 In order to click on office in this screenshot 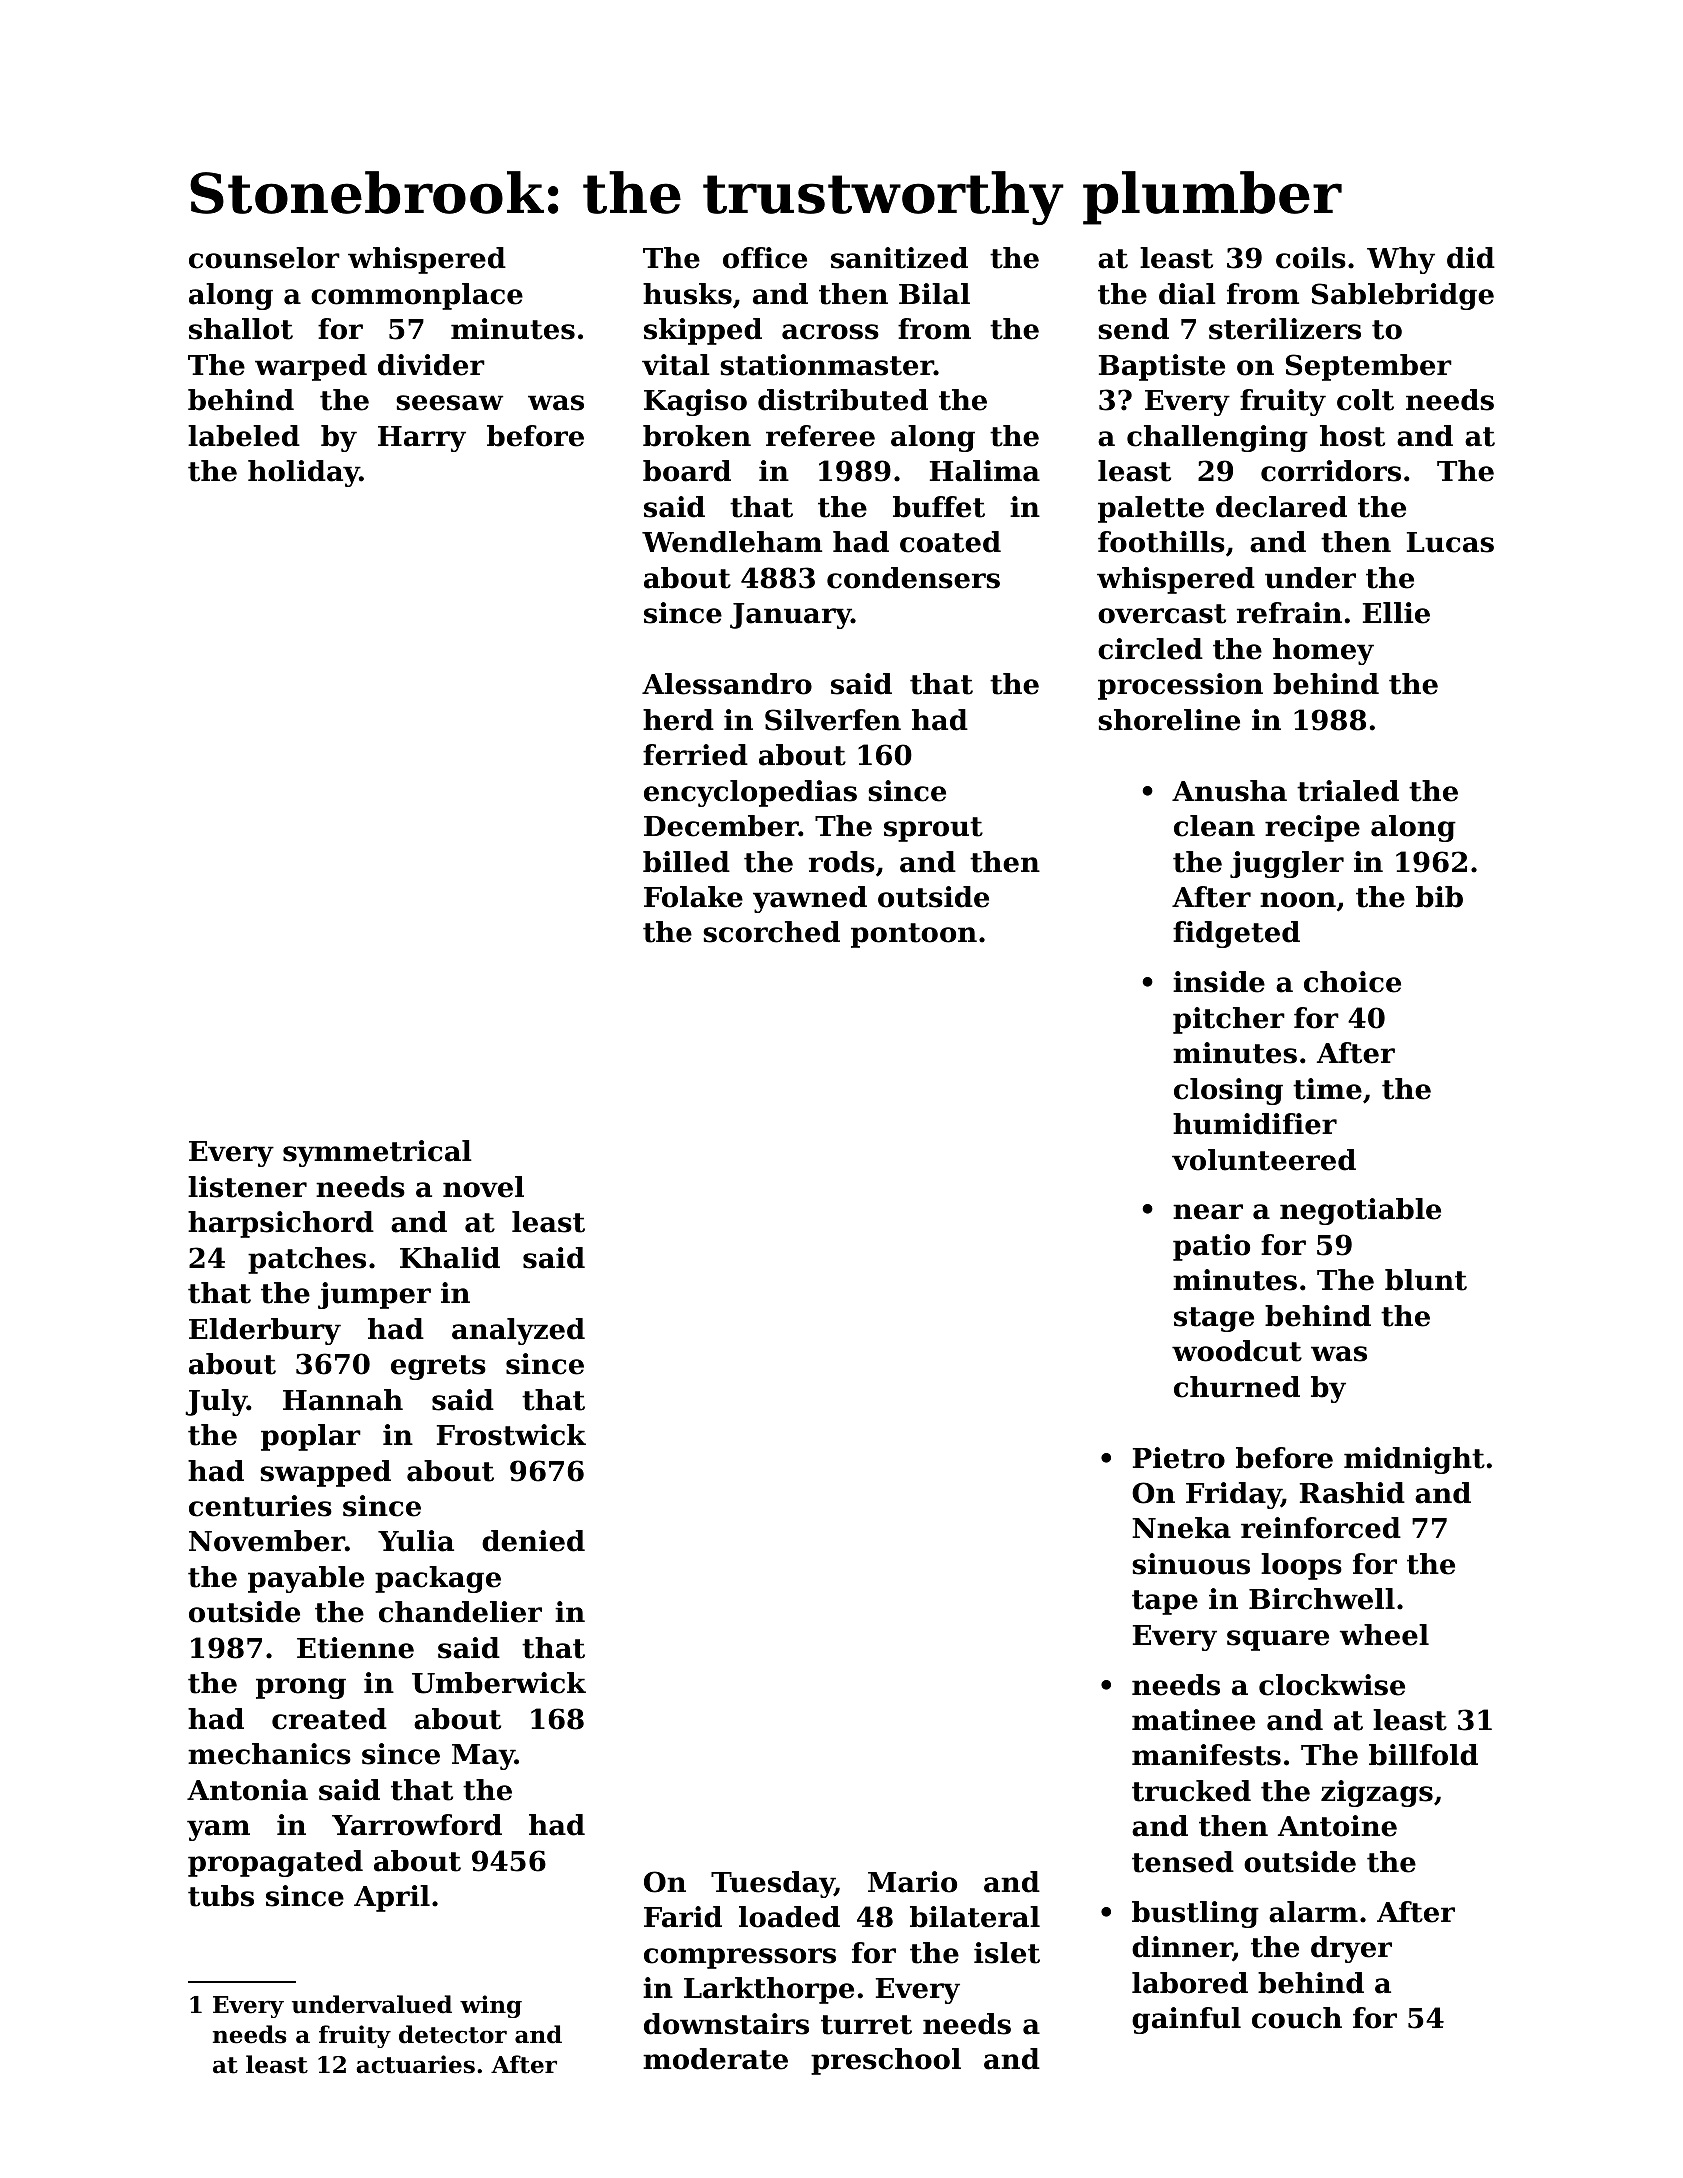, I will do `click(765, 258)`.
